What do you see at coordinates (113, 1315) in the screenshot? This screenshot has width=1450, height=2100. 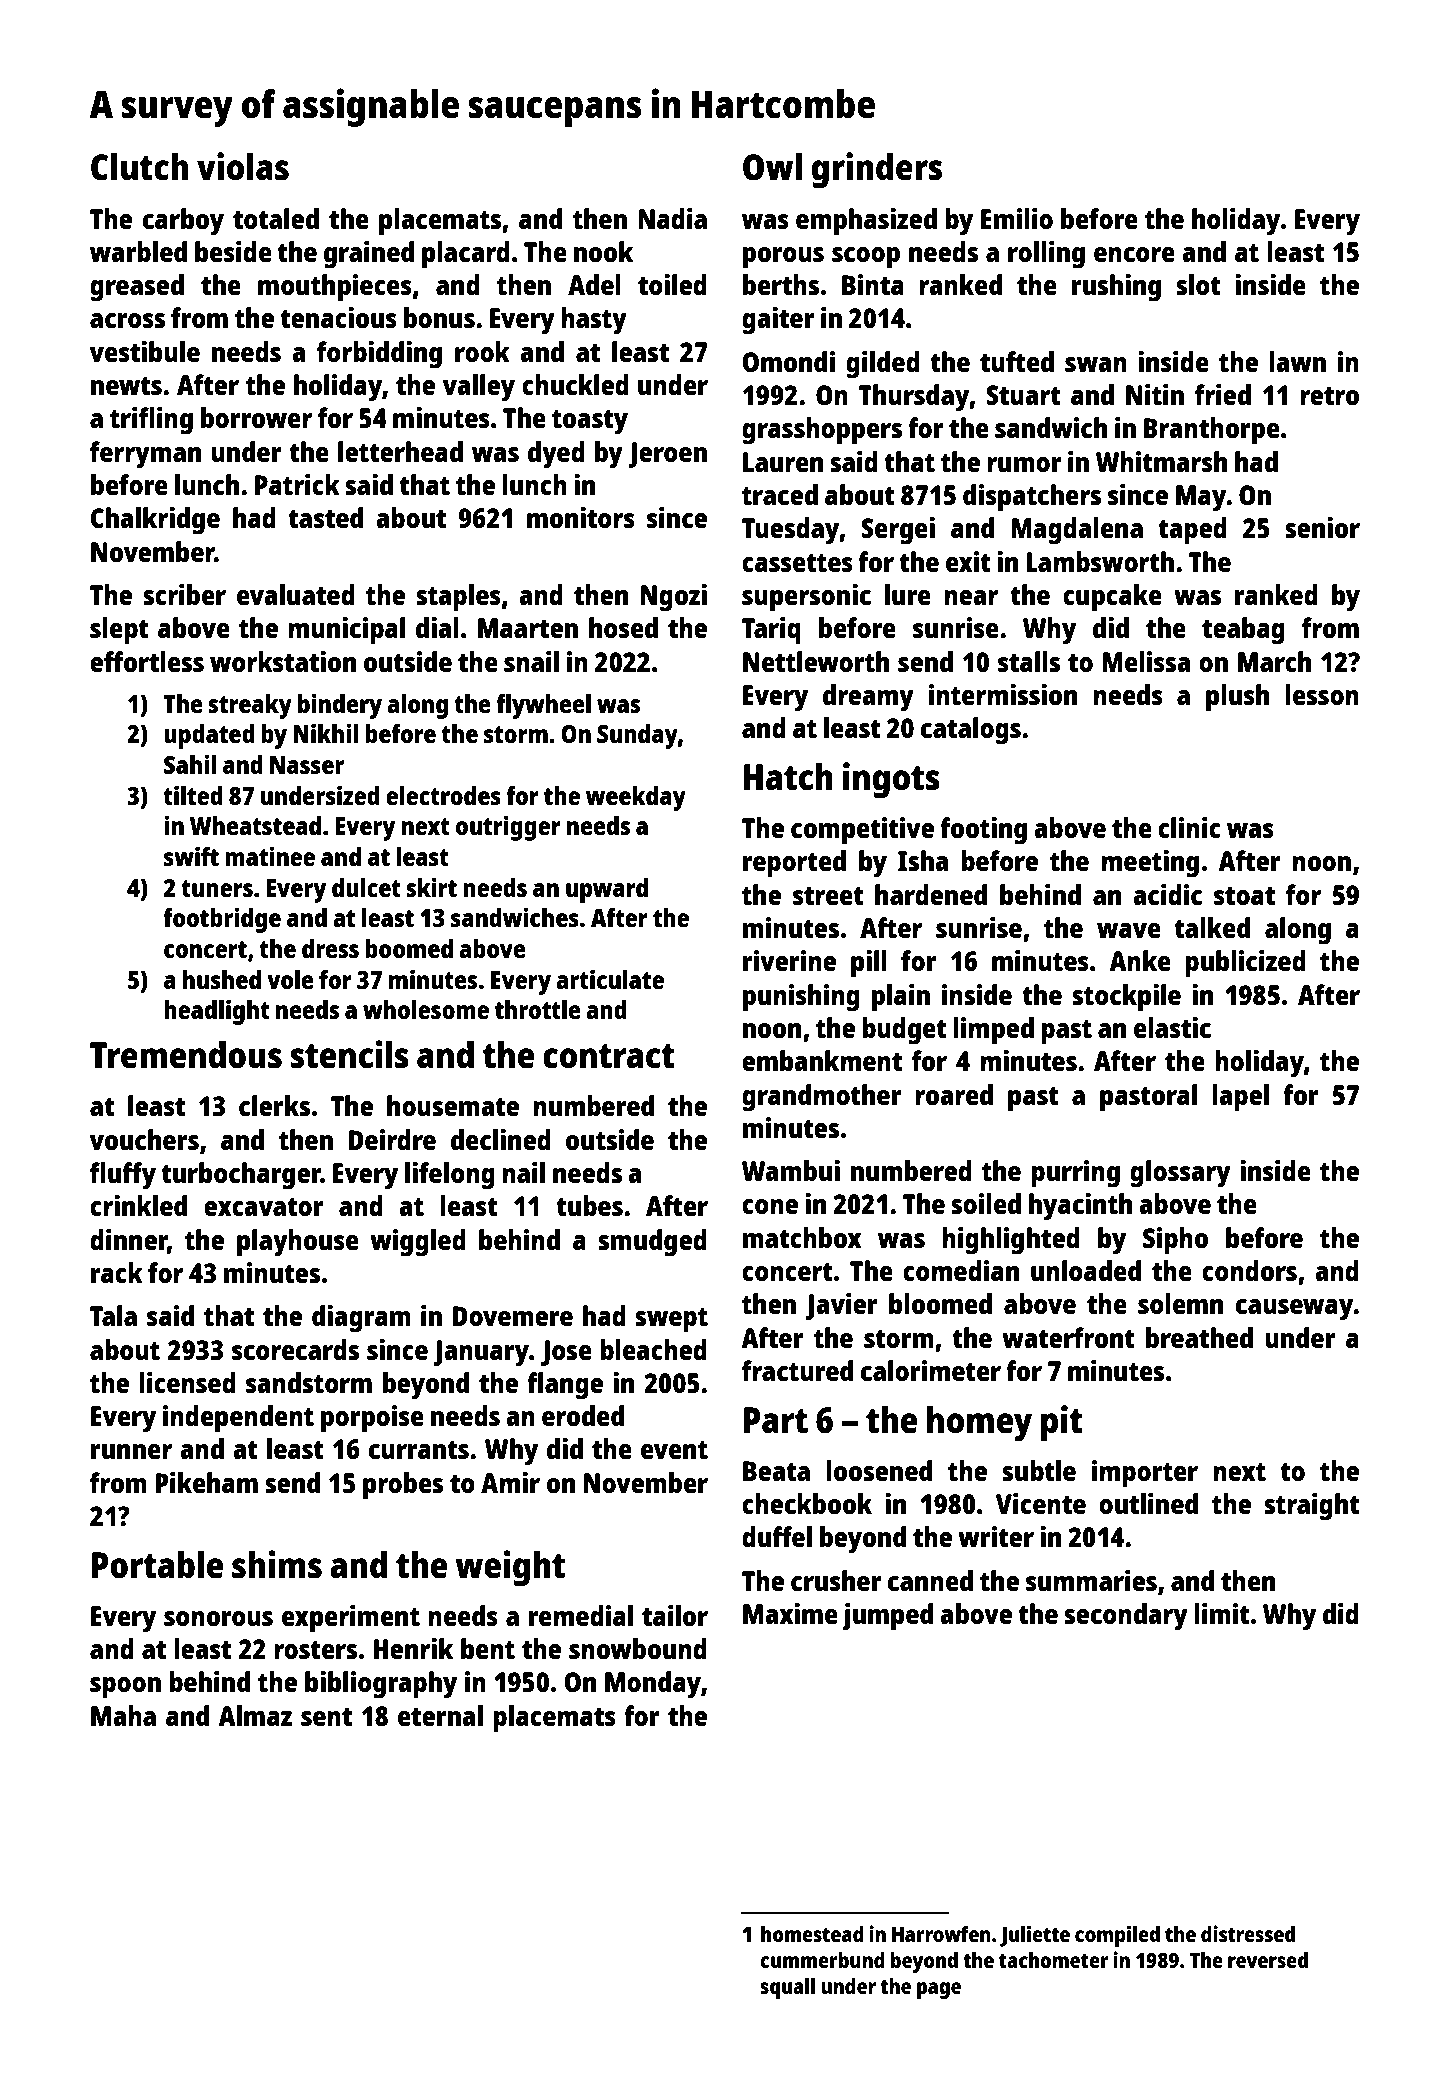 I see `Tala` at bounding box center [113, 1315].
